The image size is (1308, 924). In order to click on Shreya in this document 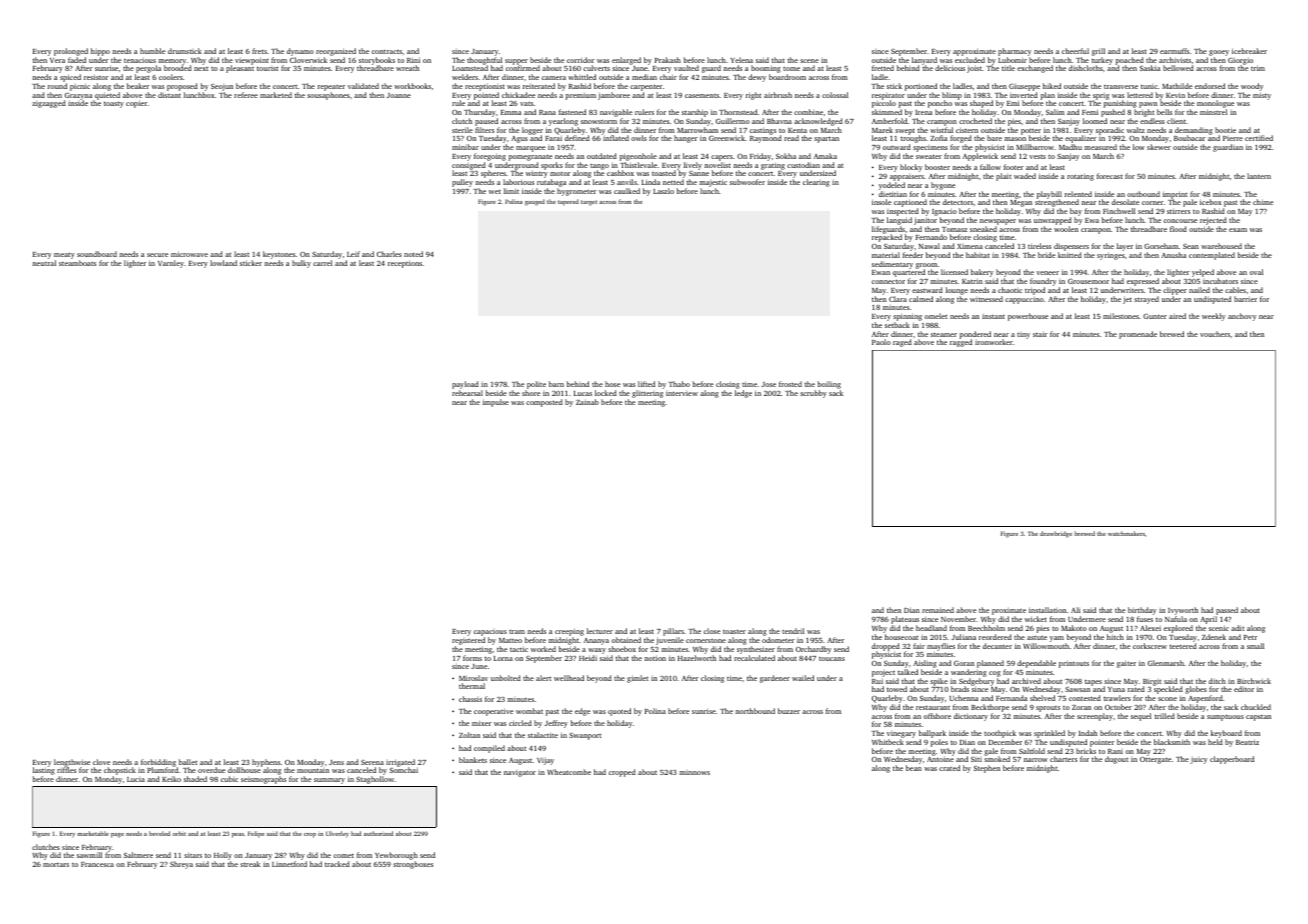, I will do `click(181, 865)`.
